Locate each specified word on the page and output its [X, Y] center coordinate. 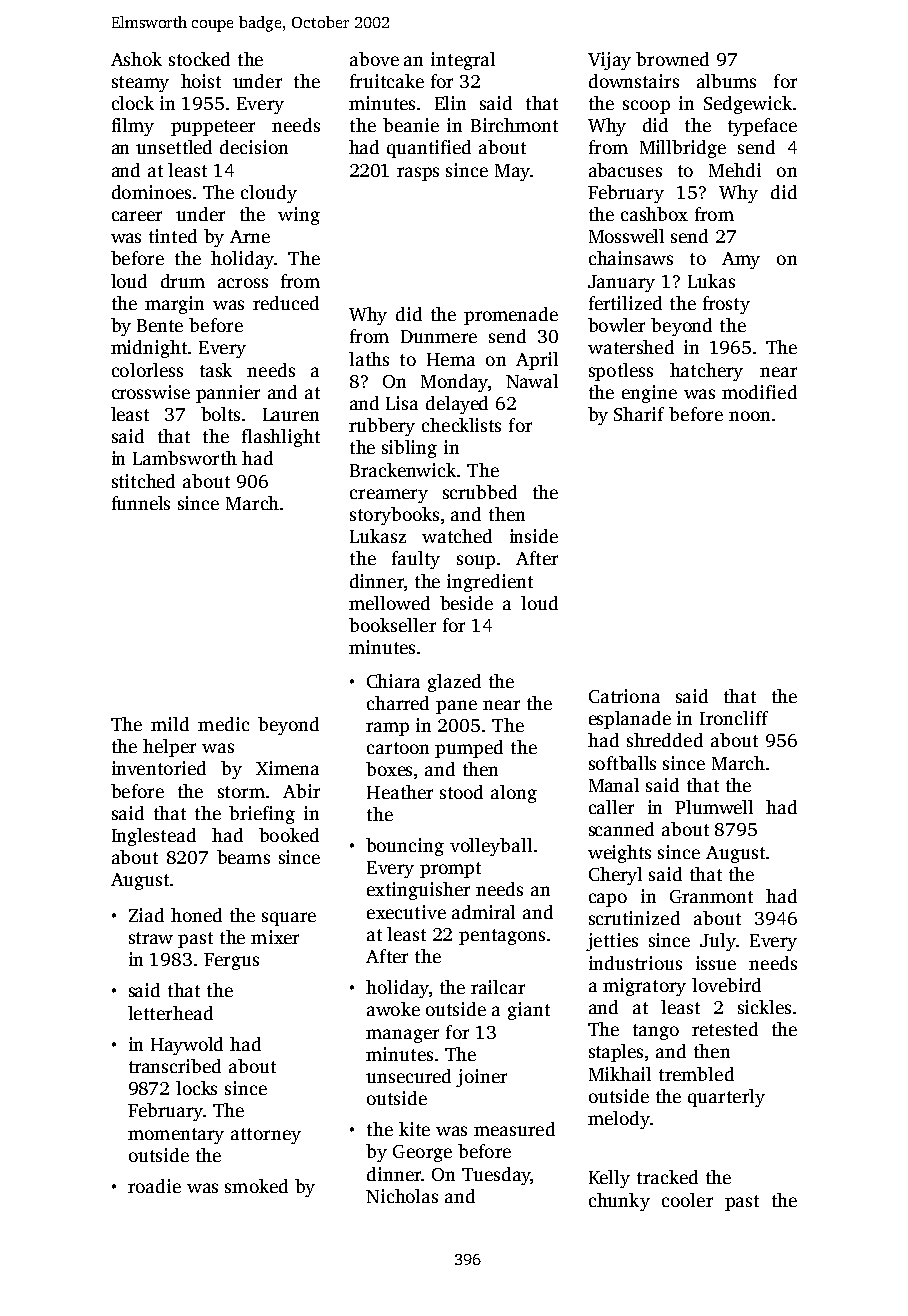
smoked [256, 1186]
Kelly [609, 1179]
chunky [619, 1202]
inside [534, 536]
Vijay [609, 61]
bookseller [392, 625]
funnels [141, 503]
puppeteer [213, 128]
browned [672, 59]
